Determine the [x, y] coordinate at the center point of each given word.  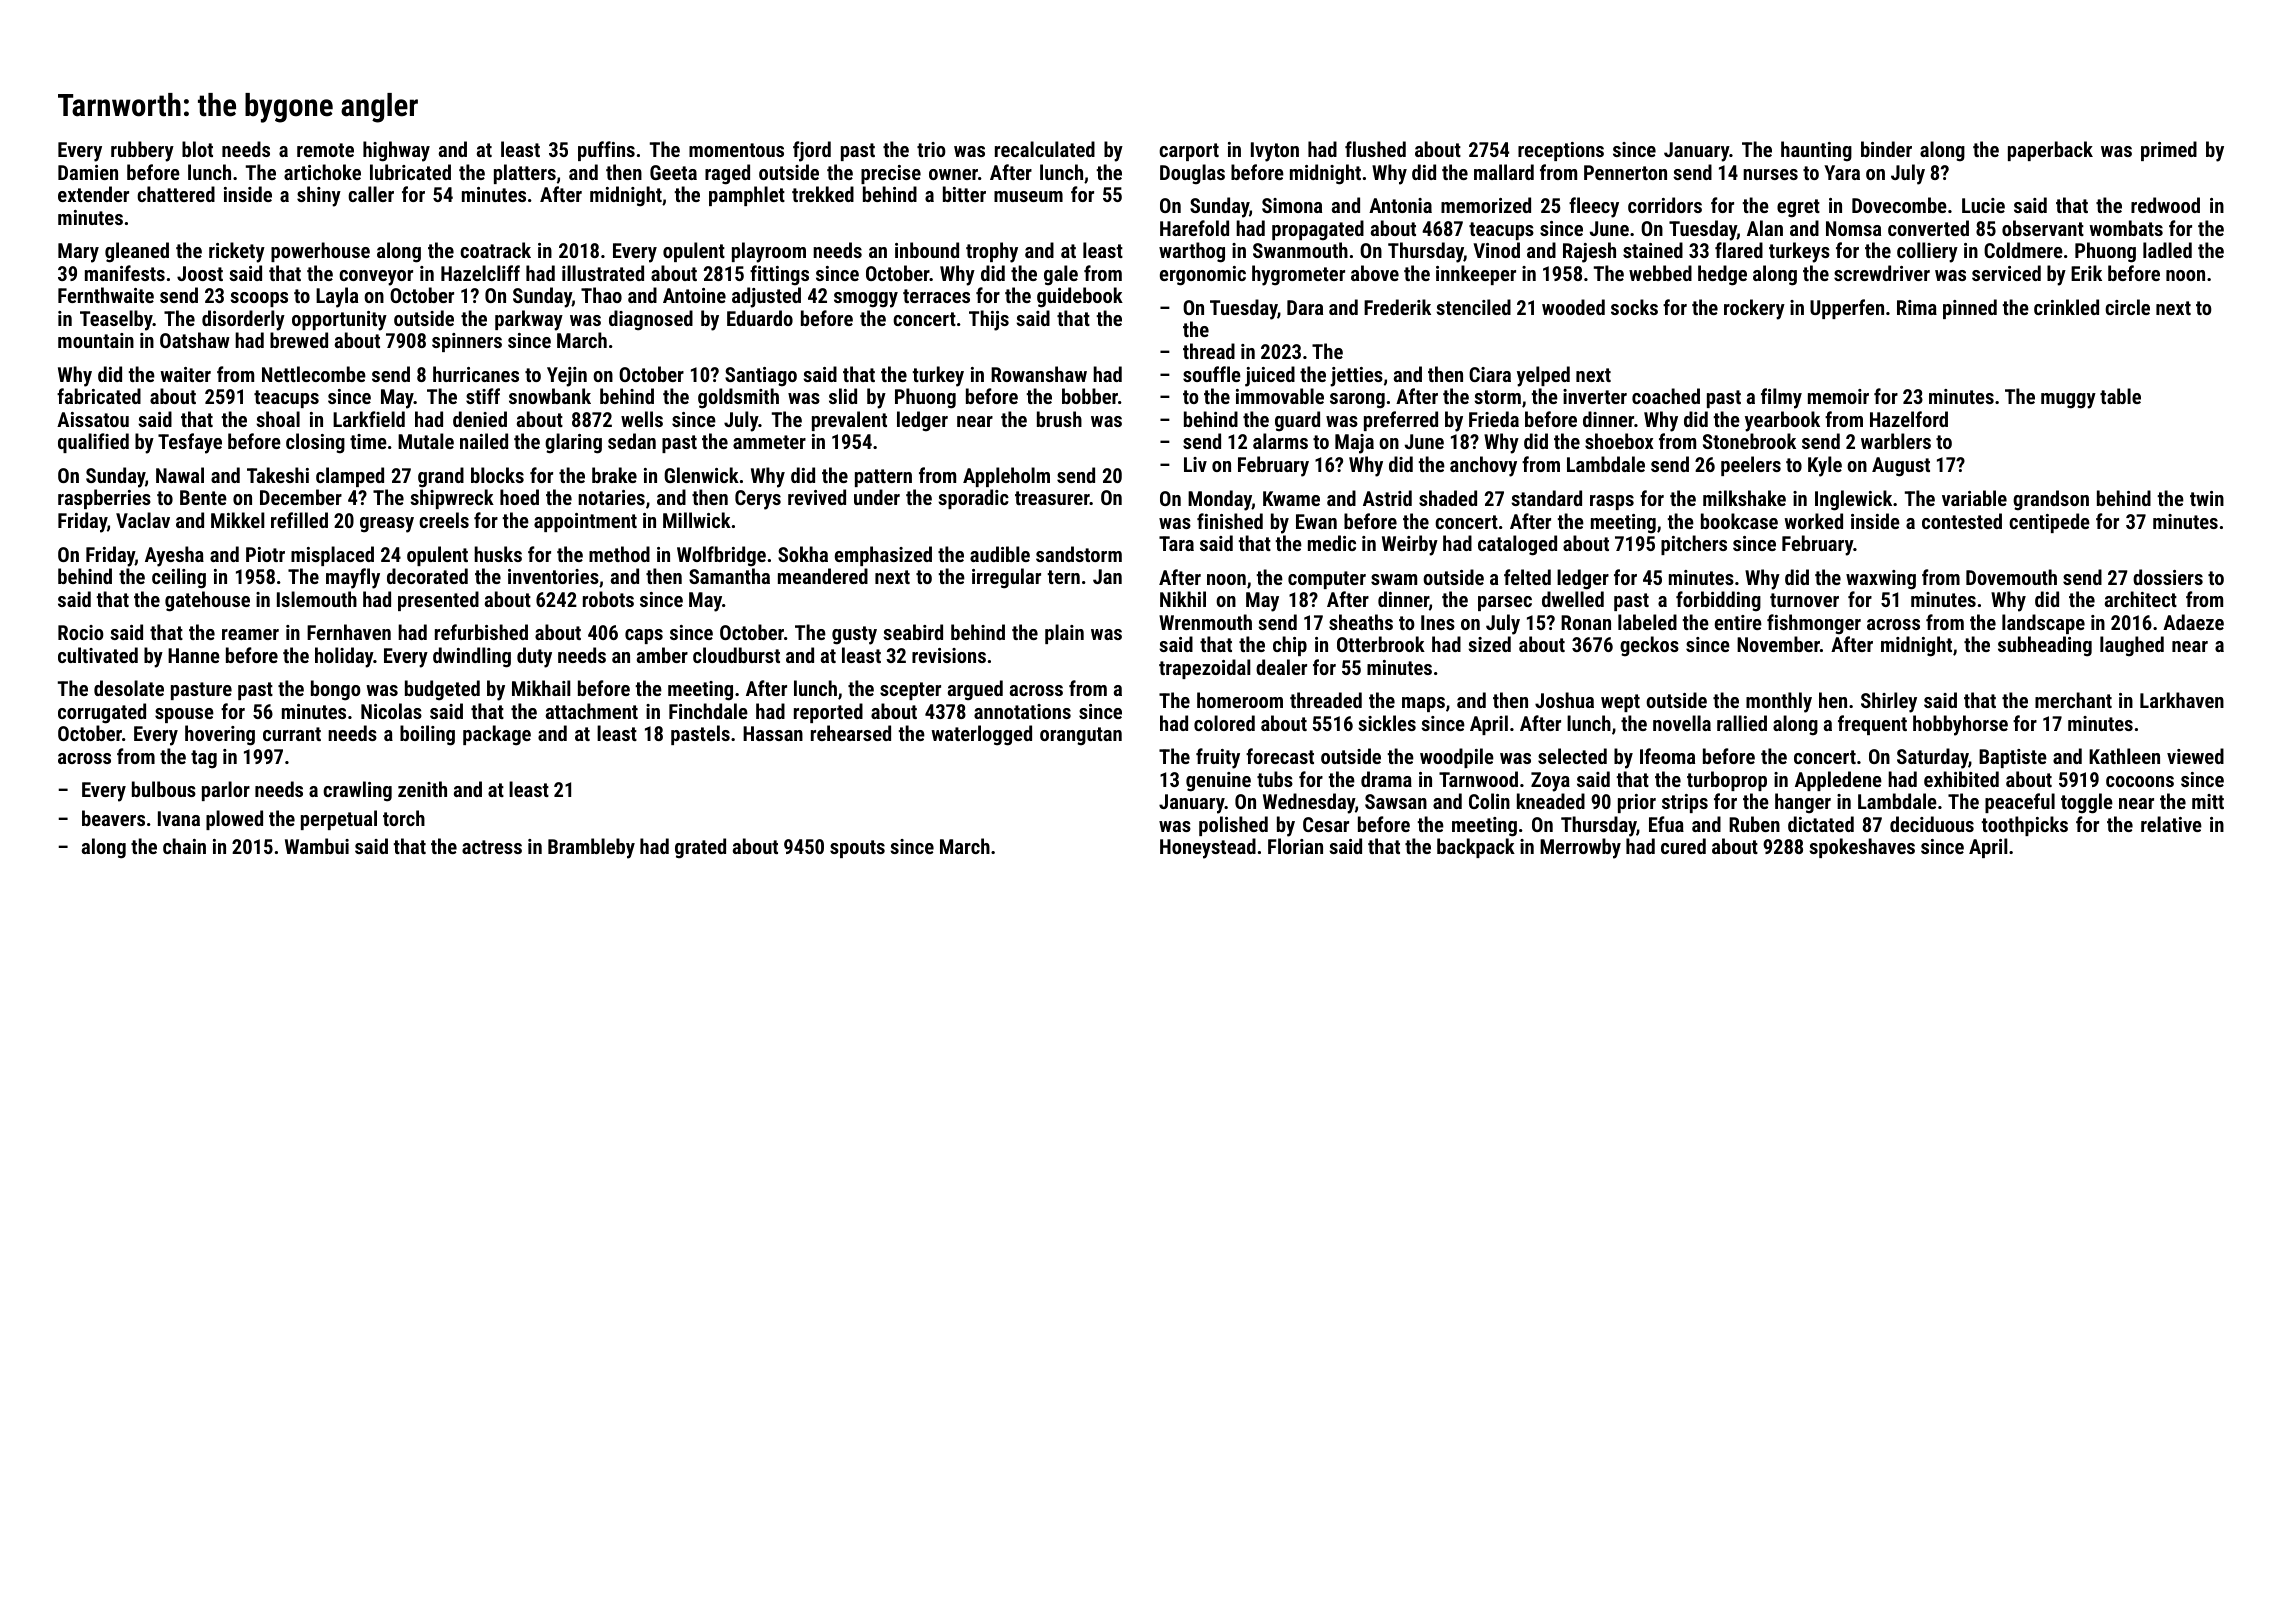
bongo [336, 690]
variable [1974, 498]
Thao [601, 295]
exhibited [1961, 779]
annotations [1022, 711]
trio [931, 149]
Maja [1354, 444]
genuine [1218, 782]
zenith [422, 789]
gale [1061, 275]
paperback [2050, 151]
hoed [519, 497]
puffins [606, 151]
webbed [1660, 273]
